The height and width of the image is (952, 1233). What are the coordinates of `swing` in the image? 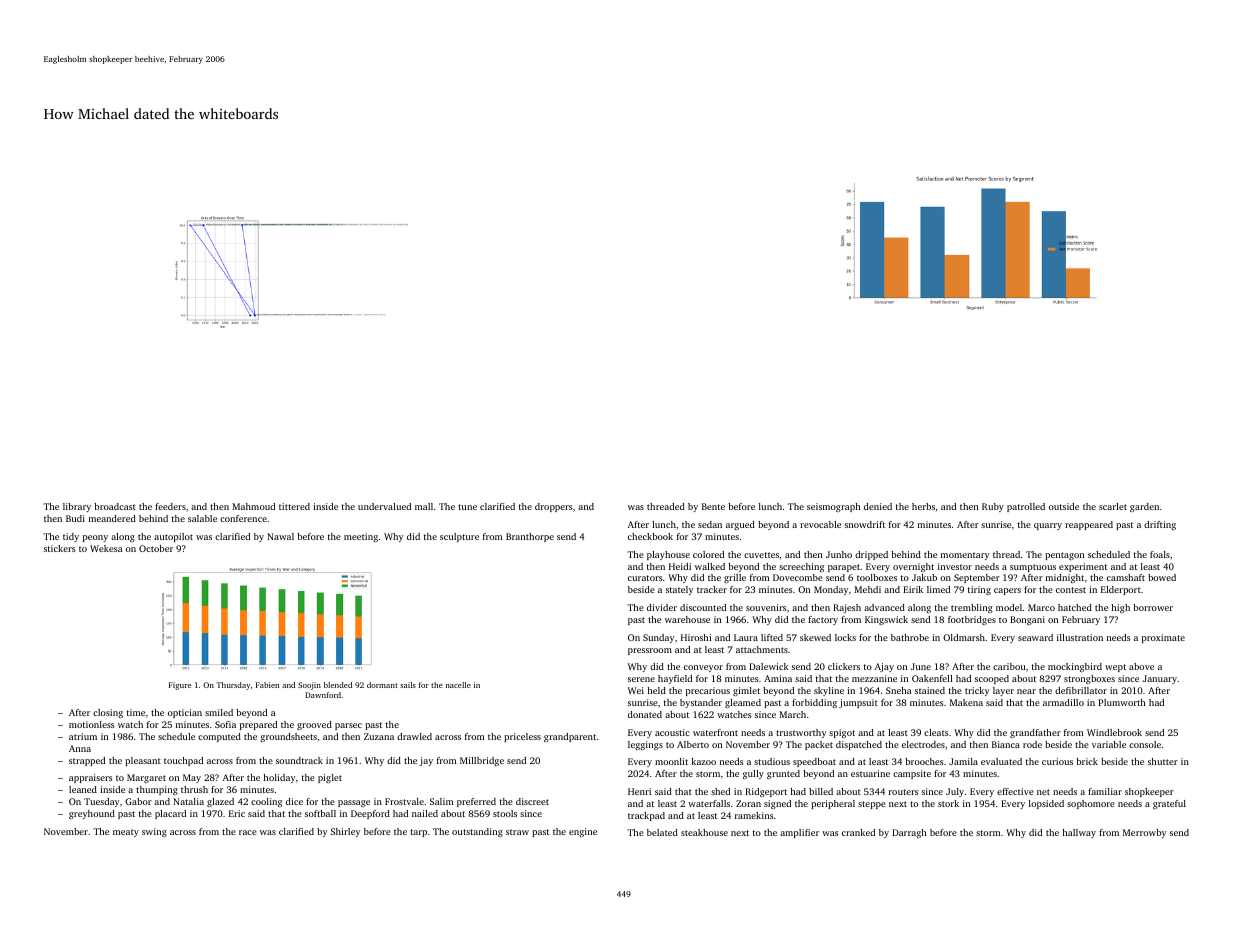 It's located at (154, 832).
